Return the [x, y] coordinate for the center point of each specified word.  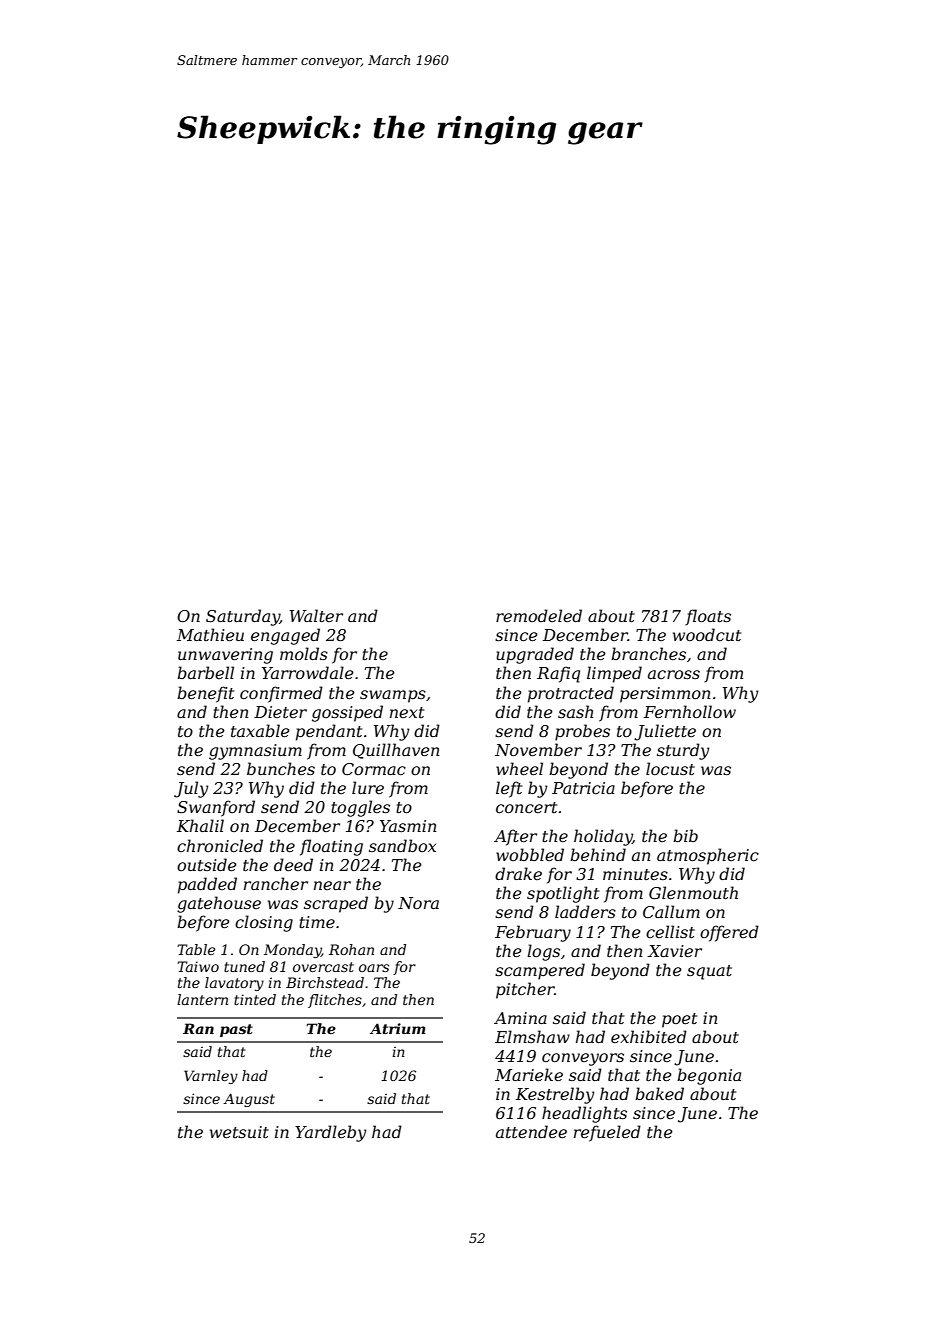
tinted [255, 999]
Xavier [674, 951]
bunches [281, 768]
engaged [285, 636]
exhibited [649, 1036]
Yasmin [408, 826]
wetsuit [239, 1132]
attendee [531, 1131]
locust [670, 768]
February [533, 933]
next [407, 712]
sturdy [683, 751]
